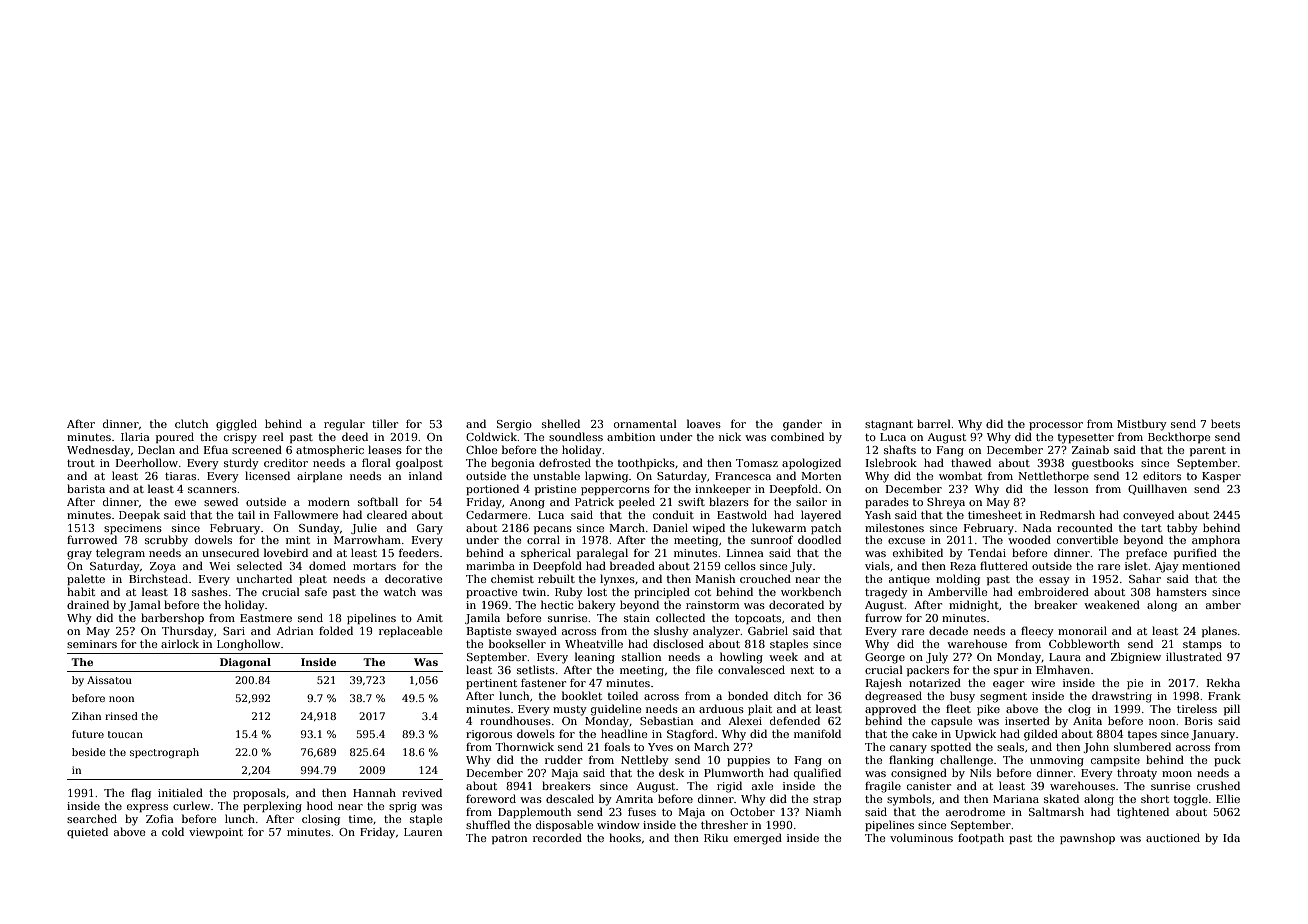 The height and width of the page is (924, 1308). I want to click on pawnshop, so click(1087, 838).
